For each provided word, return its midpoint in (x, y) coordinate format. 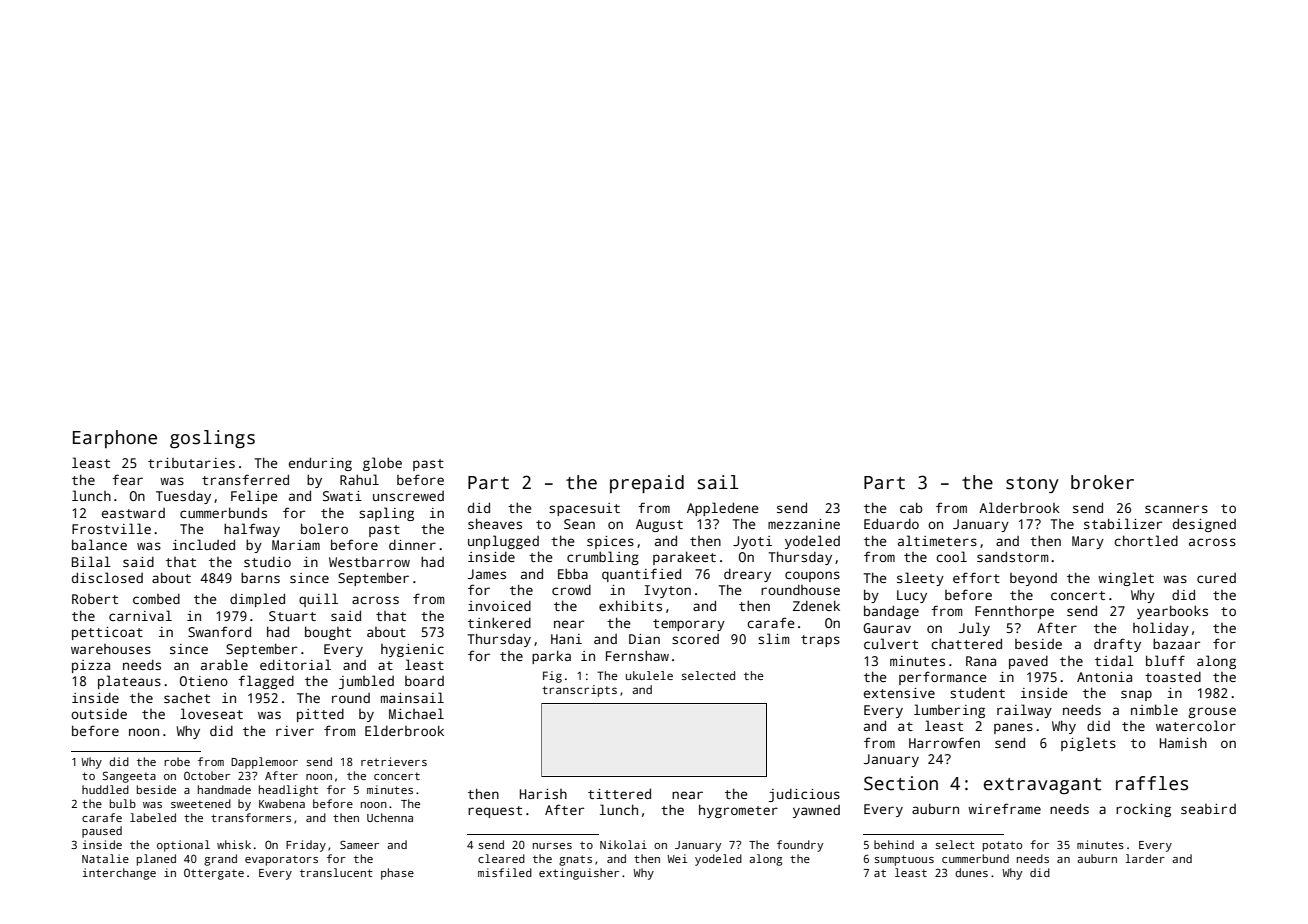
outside (99, 713)
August (659, 525)
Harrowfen (944, 742)
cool (951, 556)
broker (1102, 482)
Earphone (115, 439)
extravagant (1042, 786)
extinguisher (579, 874)
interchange (119, 874)
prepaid (647, 484)
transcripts (579, 691)
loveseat (211, 713)
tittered (619, 793)
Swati (342, 496)
